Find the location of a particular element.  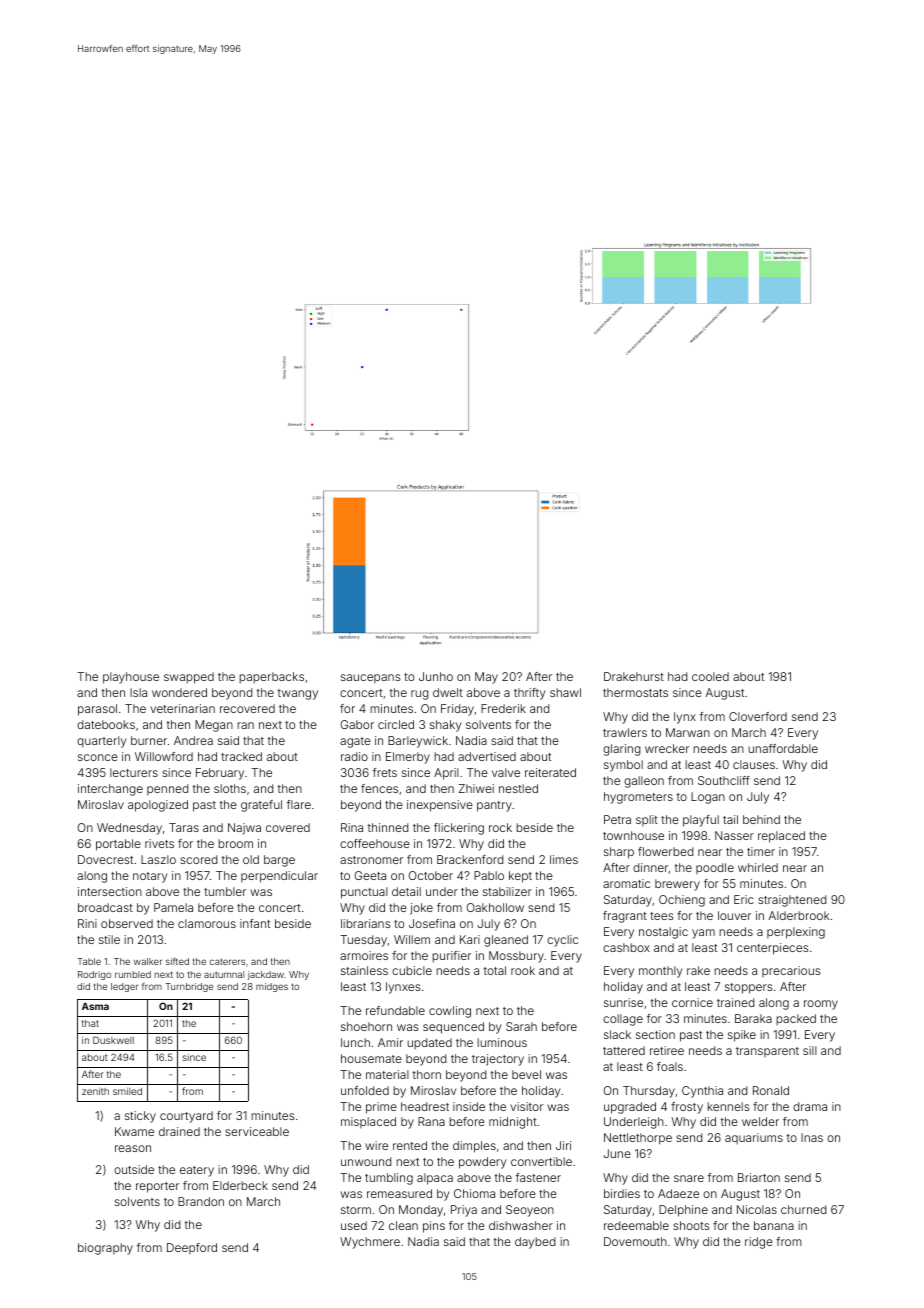

precarious is located at coordinates (791, 971).
